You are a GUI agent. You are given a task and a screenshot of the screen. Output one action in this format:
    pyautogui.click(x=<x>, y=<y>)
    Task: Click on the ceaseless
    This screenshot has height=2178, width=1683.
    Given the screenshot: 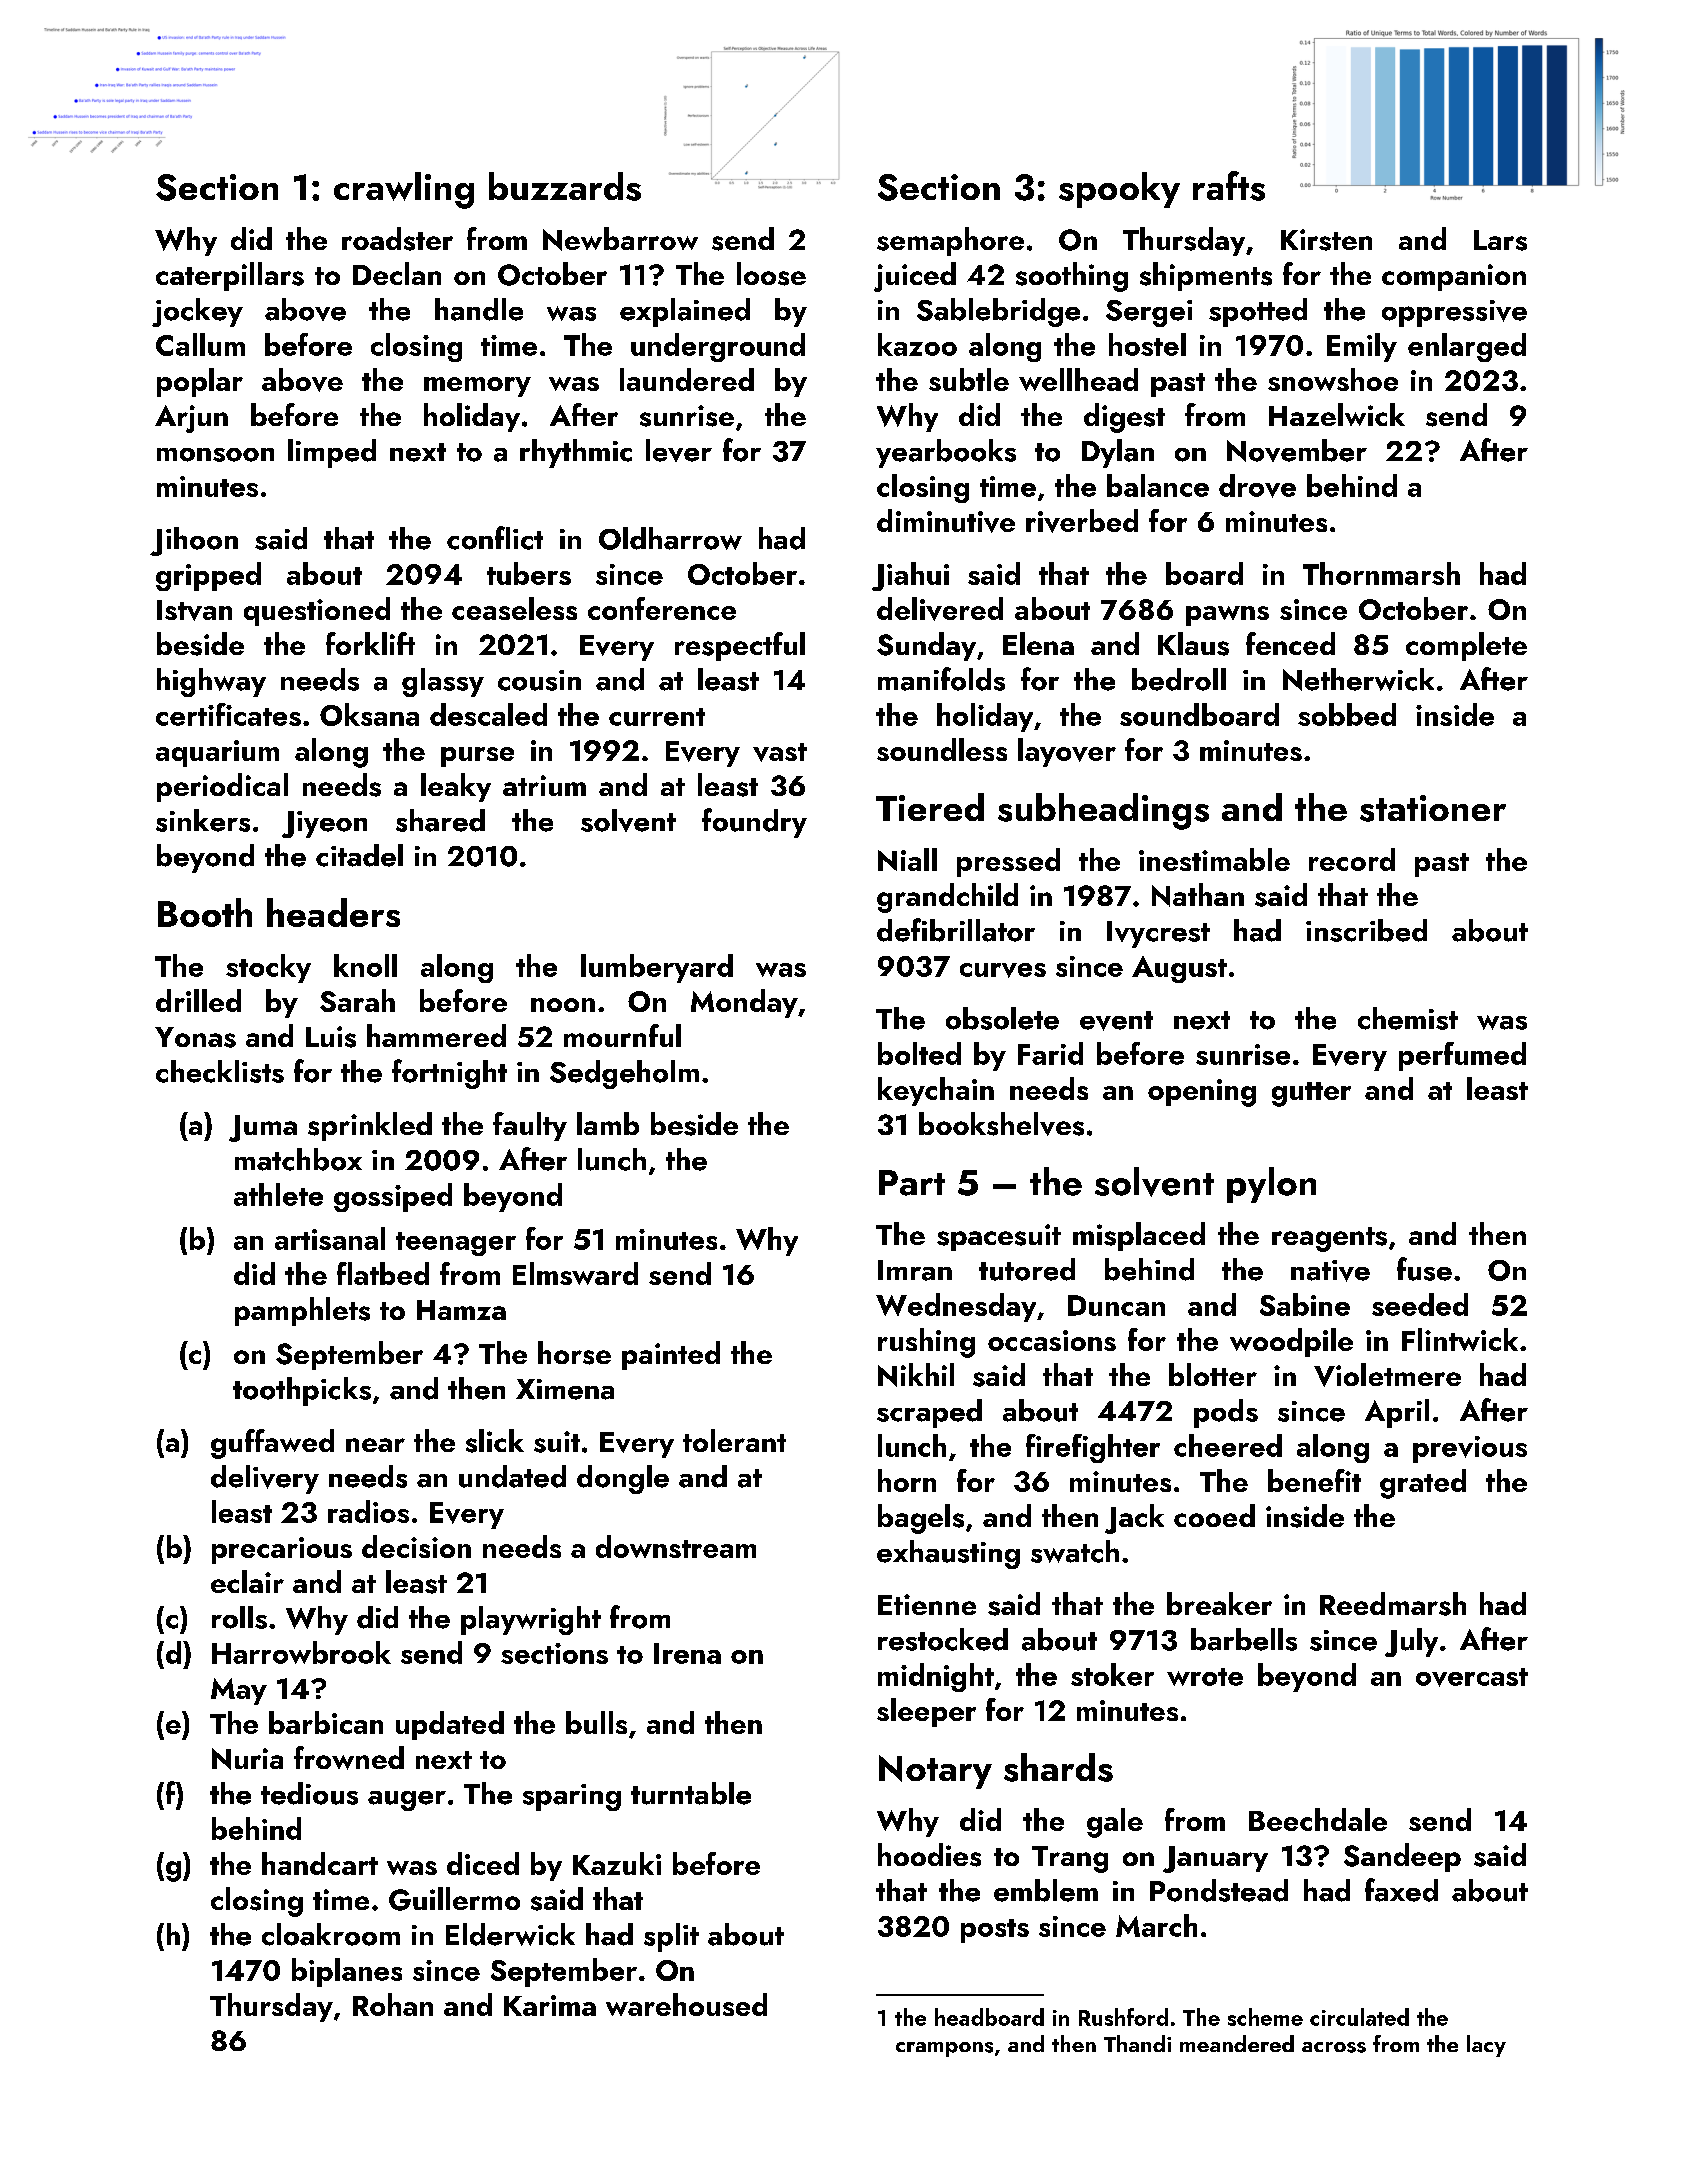 What is the action you would take?
    pyautogui.click(x=514, y=608)
